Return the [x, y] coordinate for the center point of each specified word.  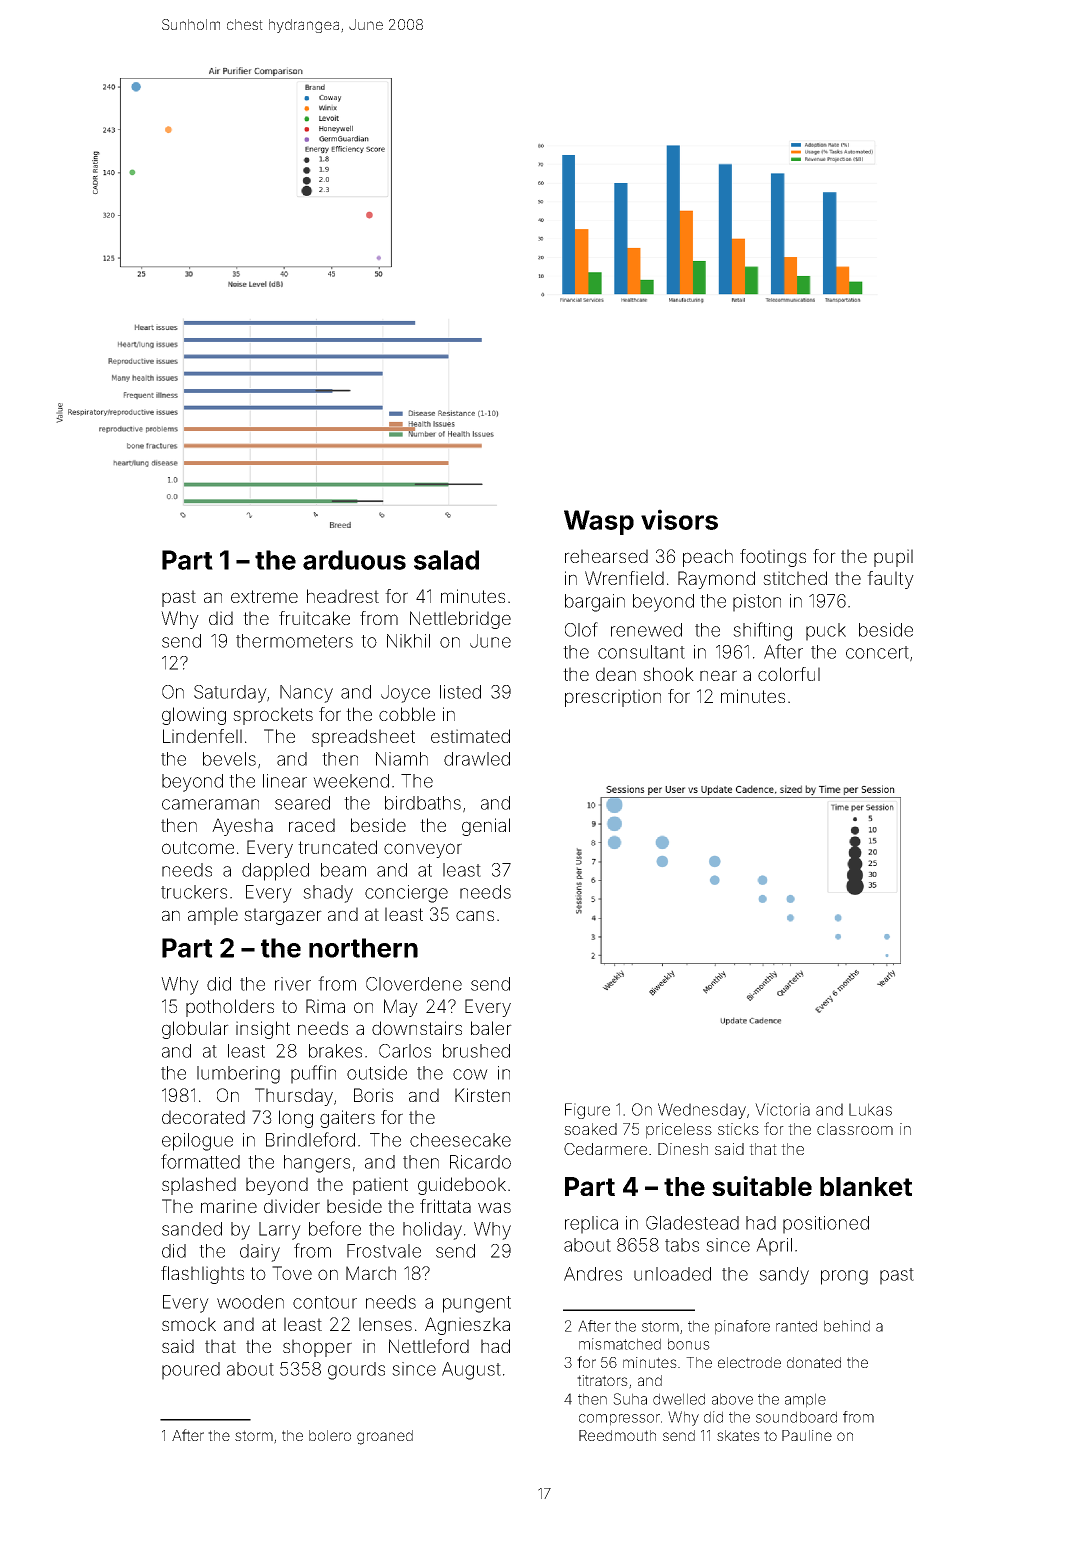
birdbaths [423, 803]
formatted [200, 1161]
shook [668, 674]
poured [191, 1371]
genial [486, 827]
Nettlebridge [460, 620]
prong [844, 1277]
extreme [264, 596]
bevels [229, 759]
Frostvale [384, 1251]
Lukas [870, 1109]
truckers [194, 892]
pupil [893, 558]
